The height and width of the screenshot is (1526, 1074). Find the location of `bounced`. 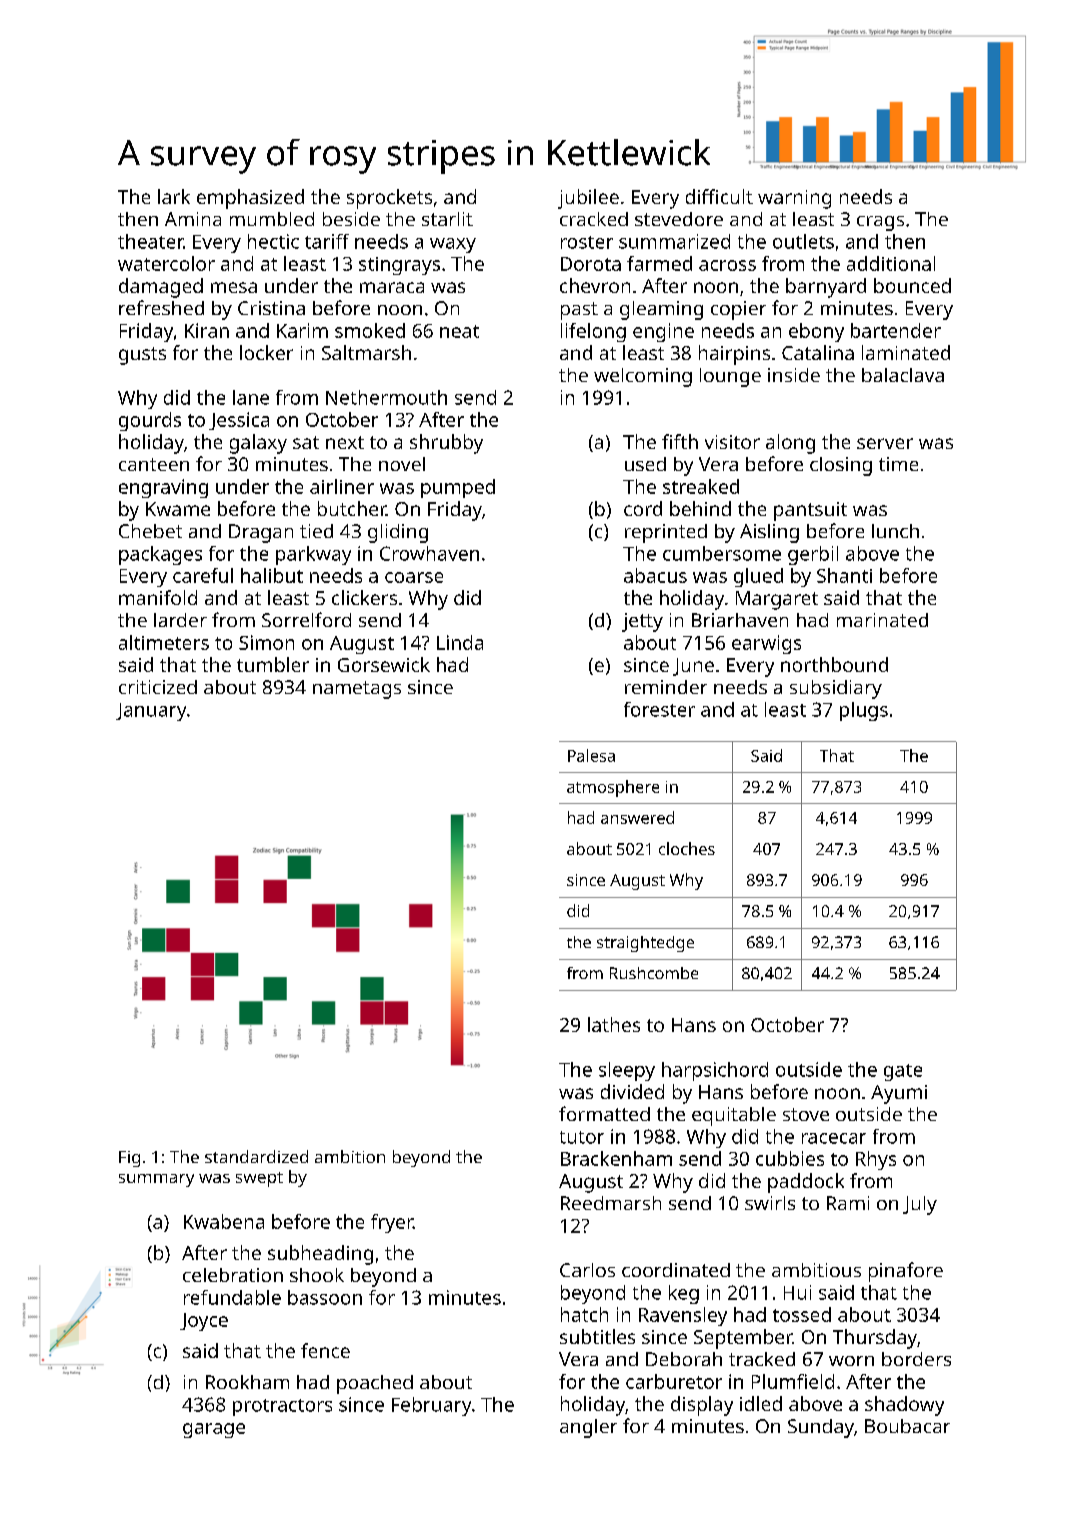

bounced is located at coordinates (912, 285).
